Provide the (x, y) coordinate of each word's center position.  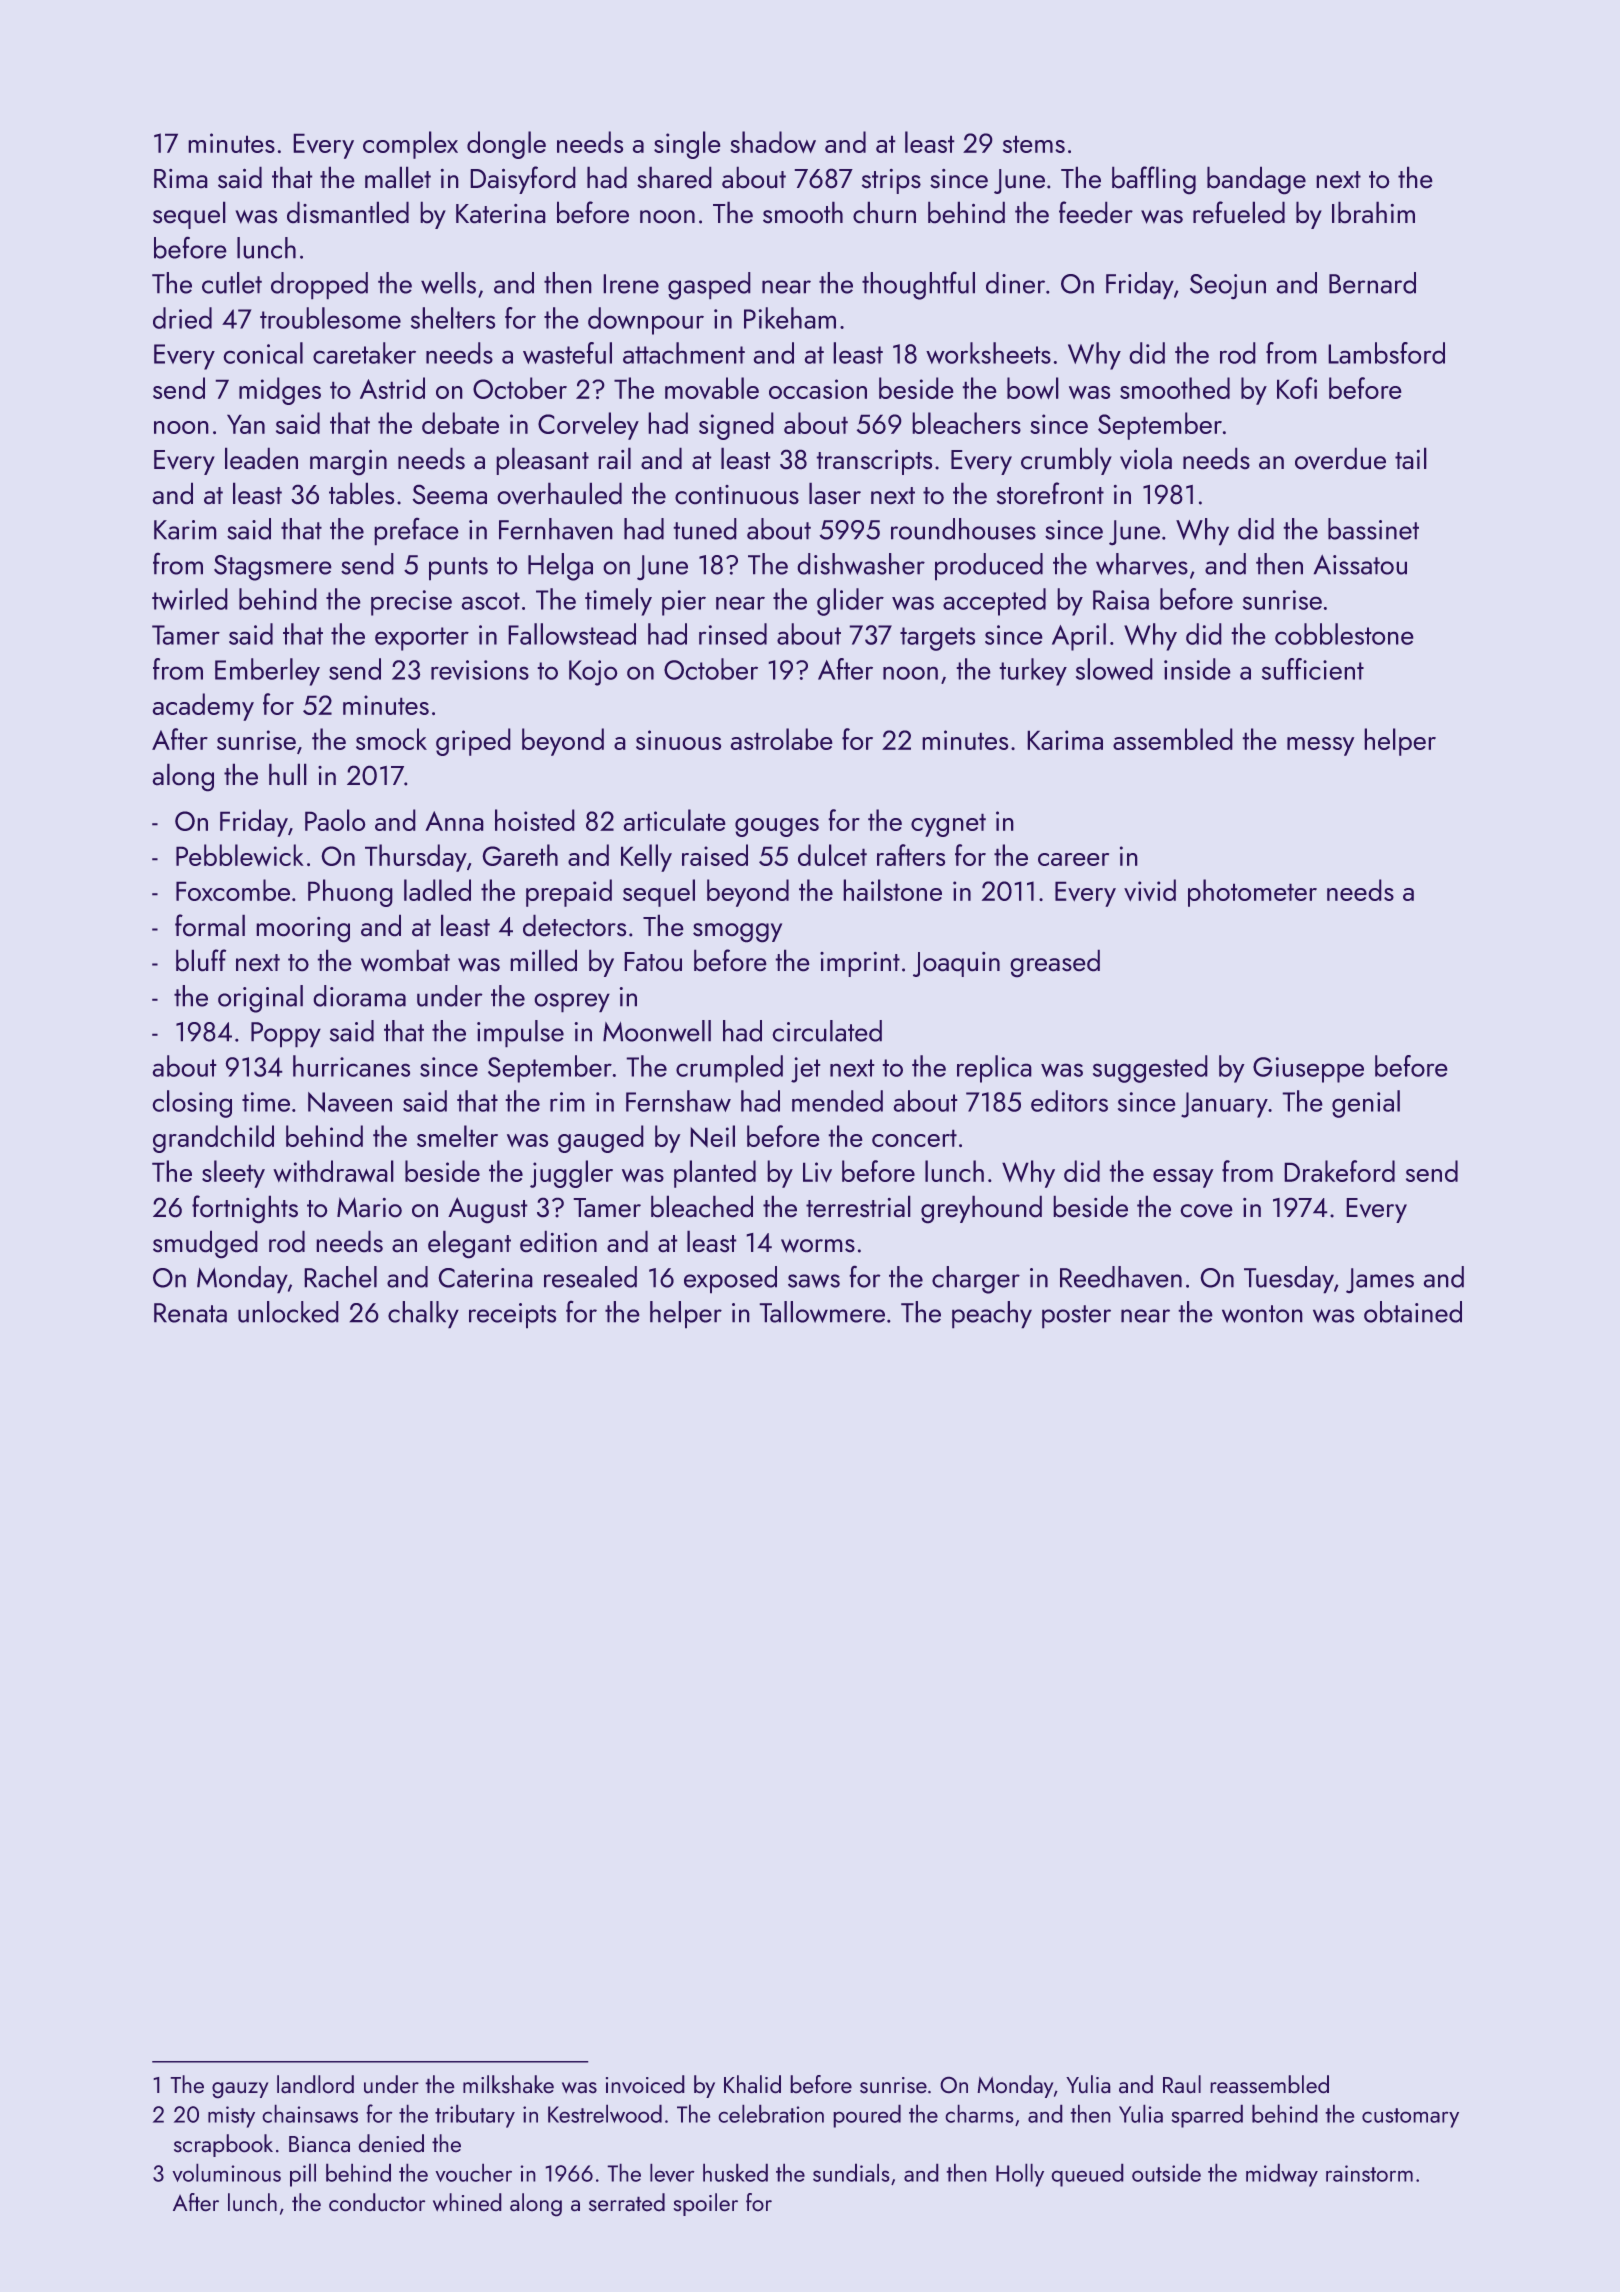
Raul (1182, 2084)
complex (410, 145)
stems (1034, 144)
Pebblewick (240, 855)
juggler (571, 1174)
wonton (1262, 1314)
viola (1146, 458)
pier (684, 603)
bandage (1256, 180)
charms (979, 2114)
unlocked (288, 1312)
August (487, 1210)
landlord (315, 2084)
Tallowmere (822, 1312)
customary (1410, 2118)
